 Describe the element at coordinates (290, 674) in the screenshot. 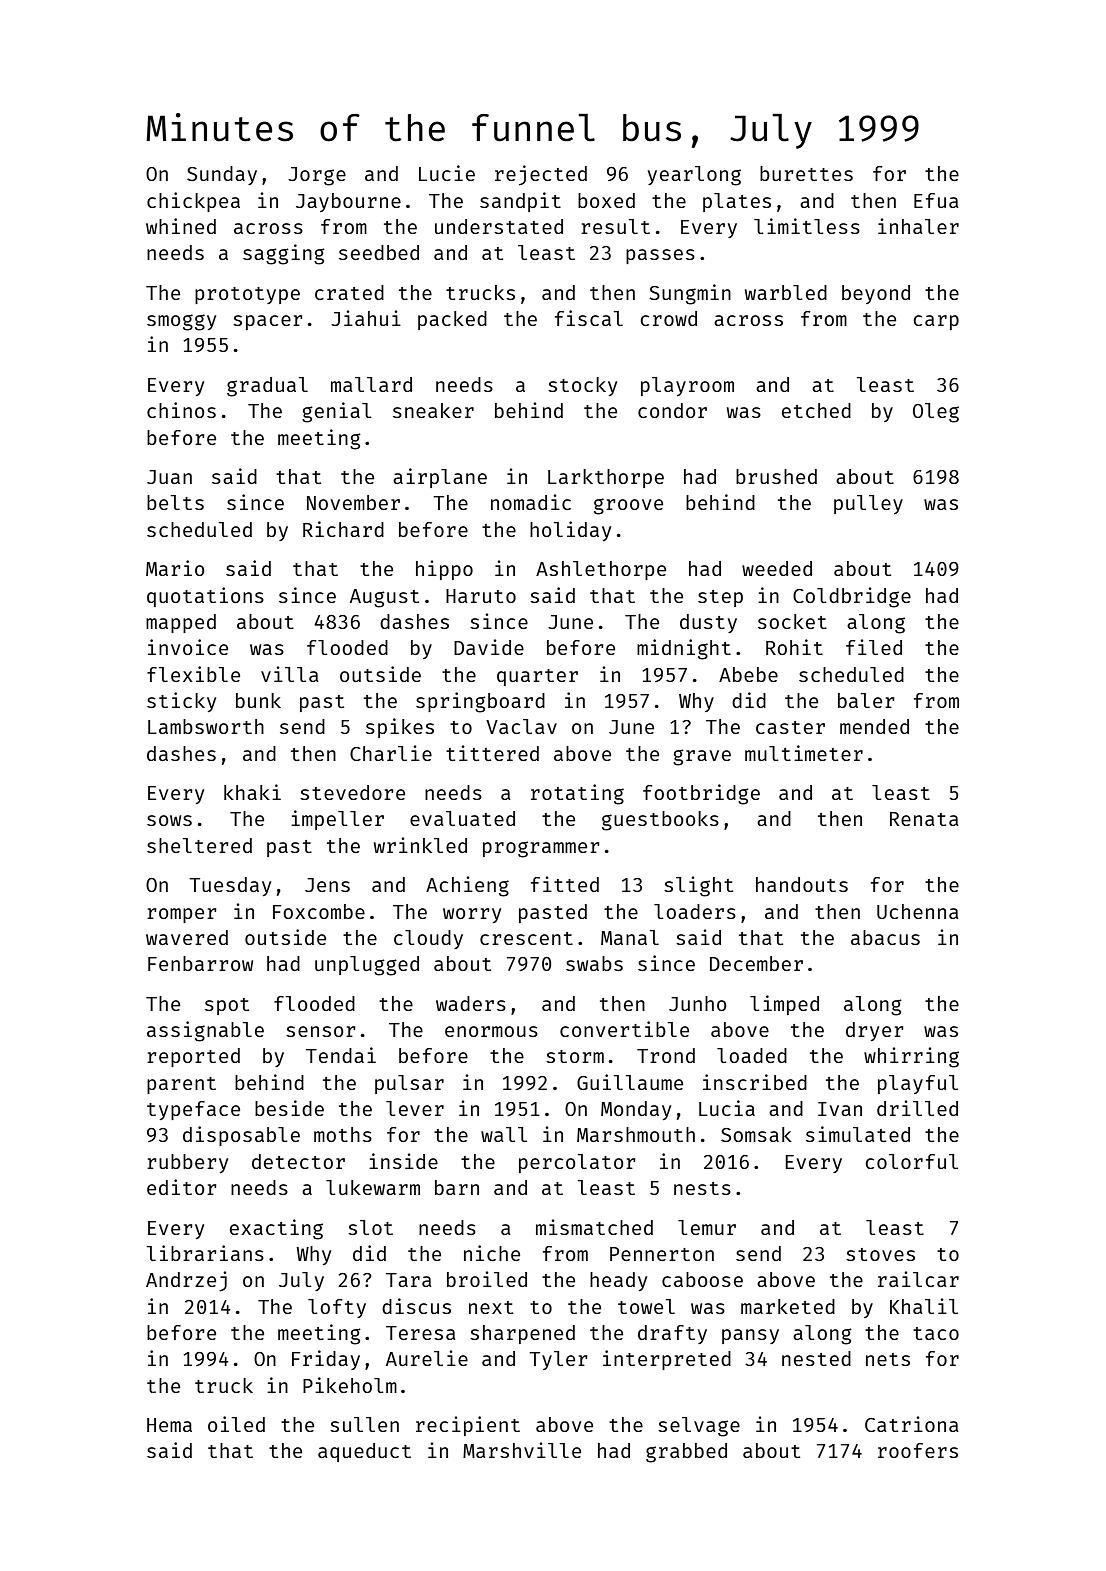

I see `villa` at that location.
